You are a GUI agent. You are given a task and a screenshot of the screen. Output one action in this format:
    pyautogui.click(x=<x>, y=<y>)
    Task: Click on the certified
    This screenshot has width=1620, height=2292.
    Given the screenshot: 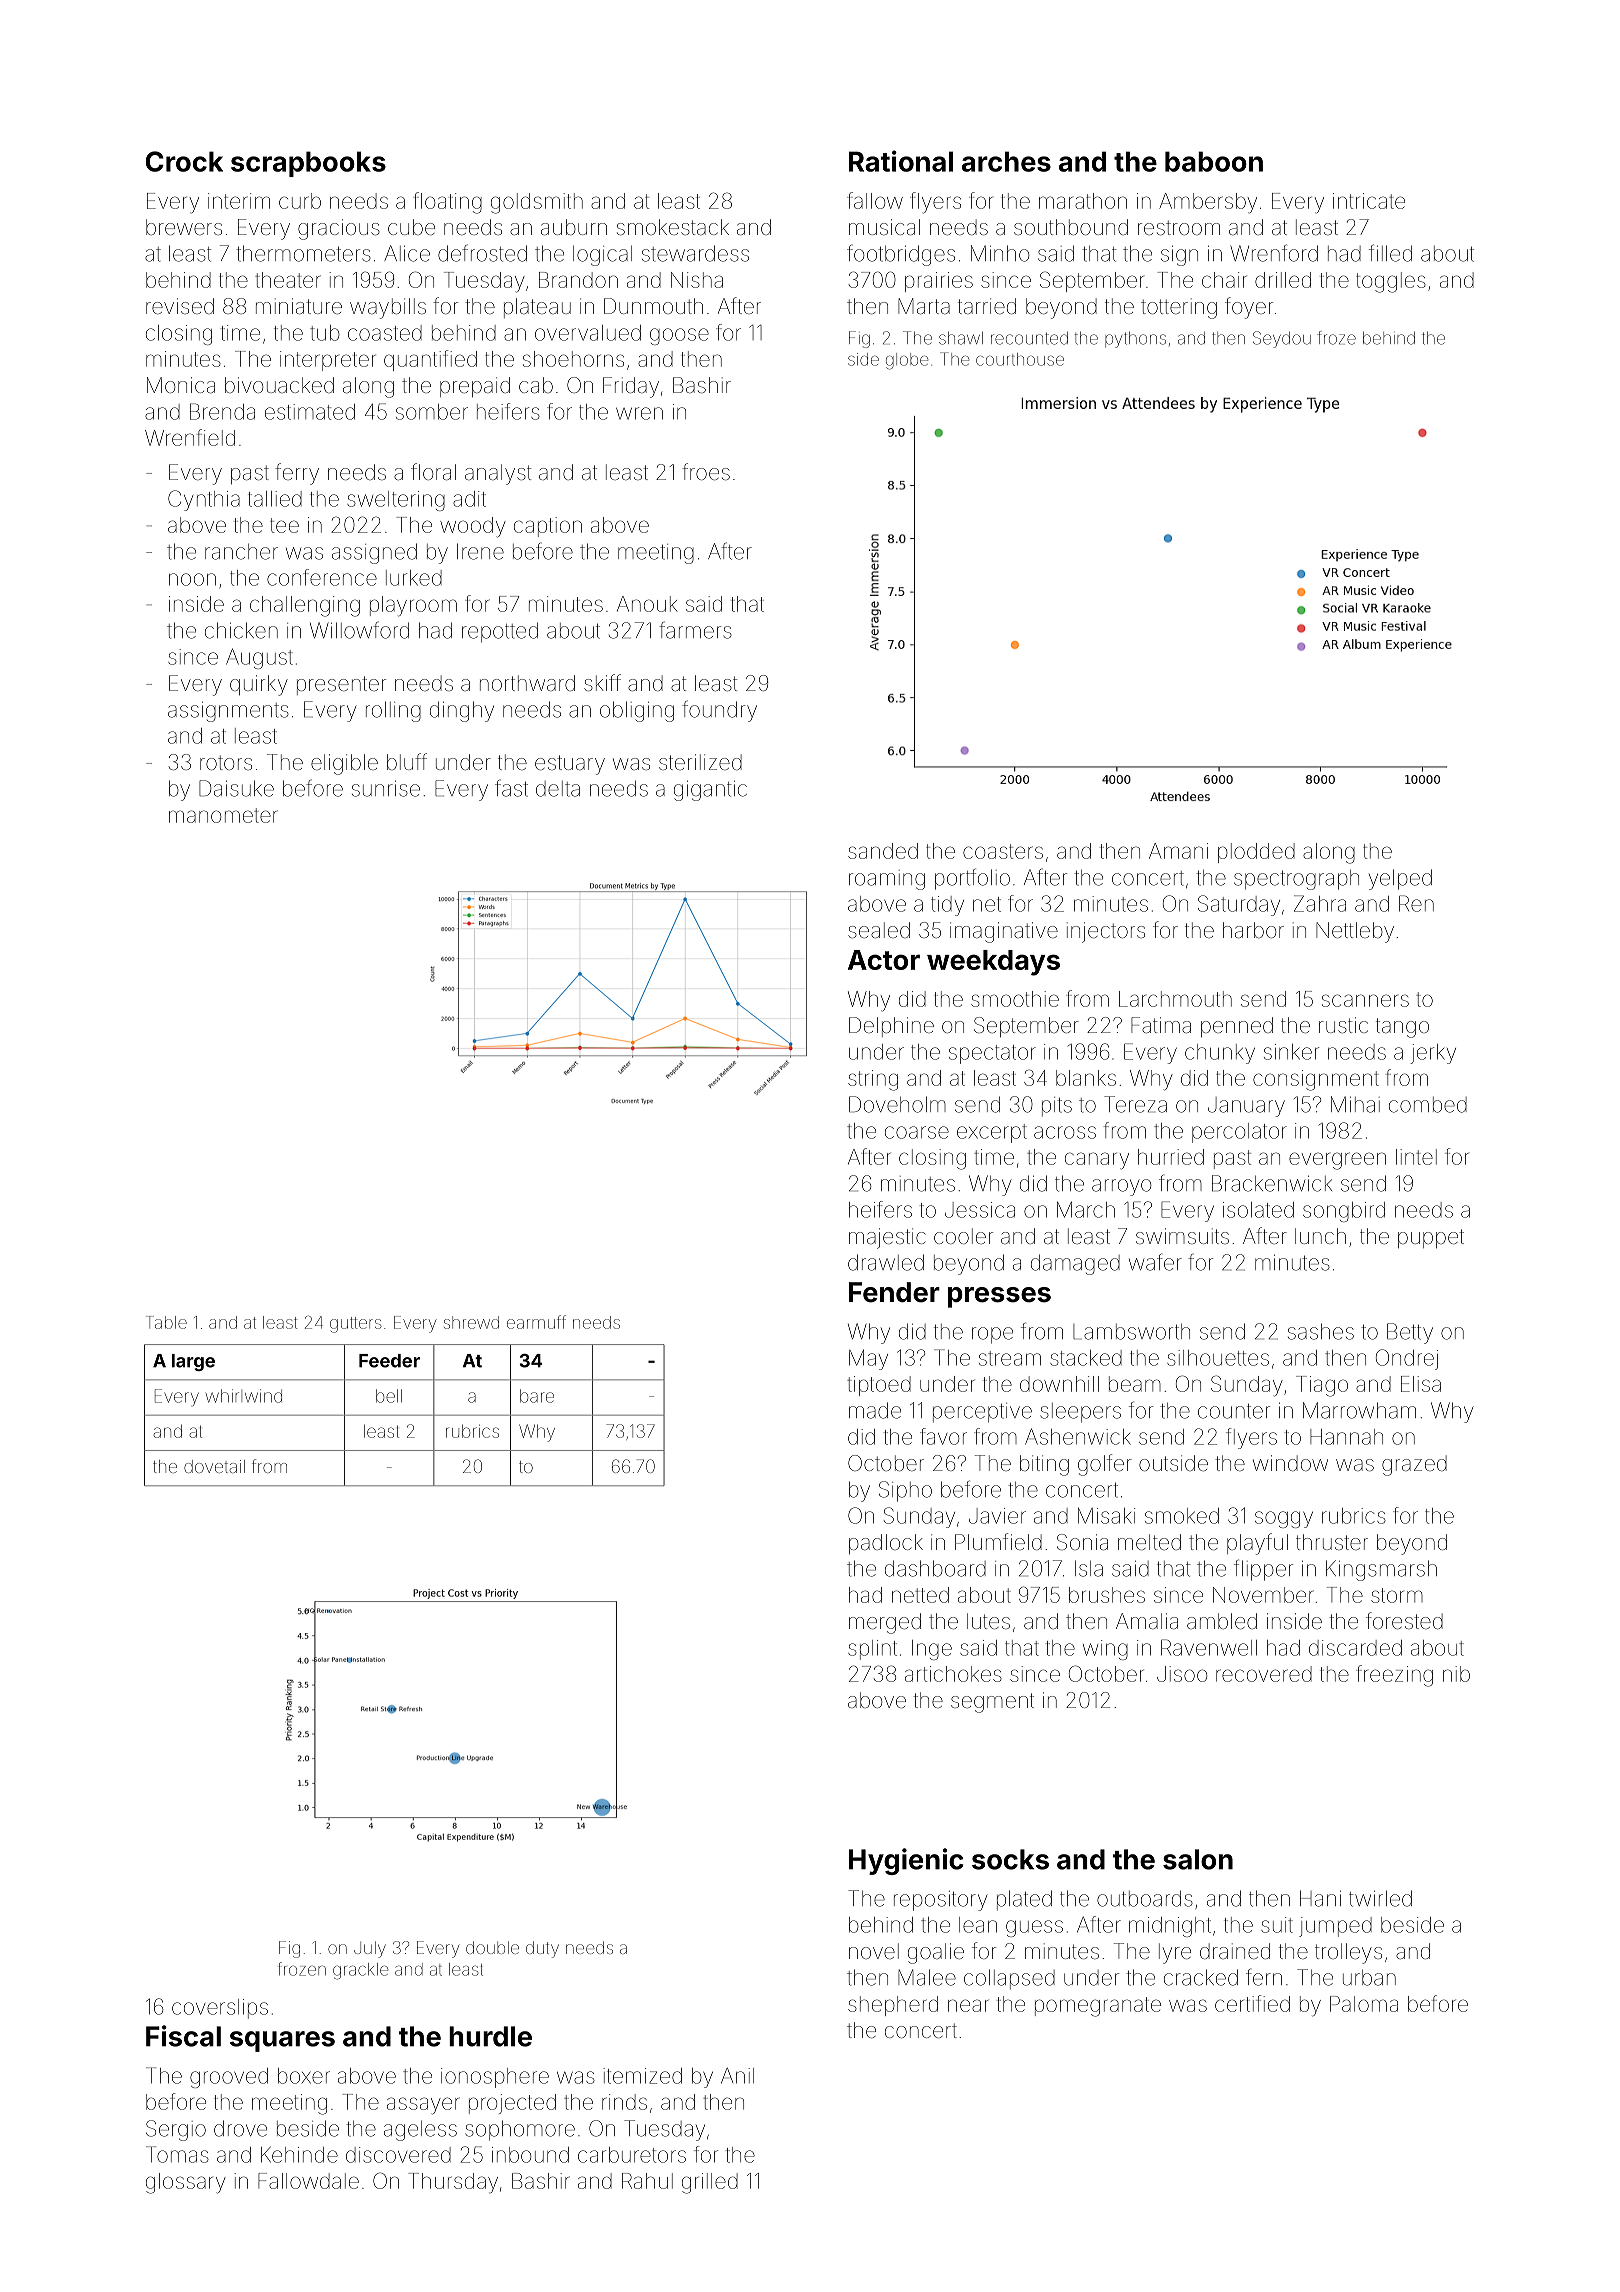 What is the action you would take?
    pyautogui.click(x=1252, y=2003)
